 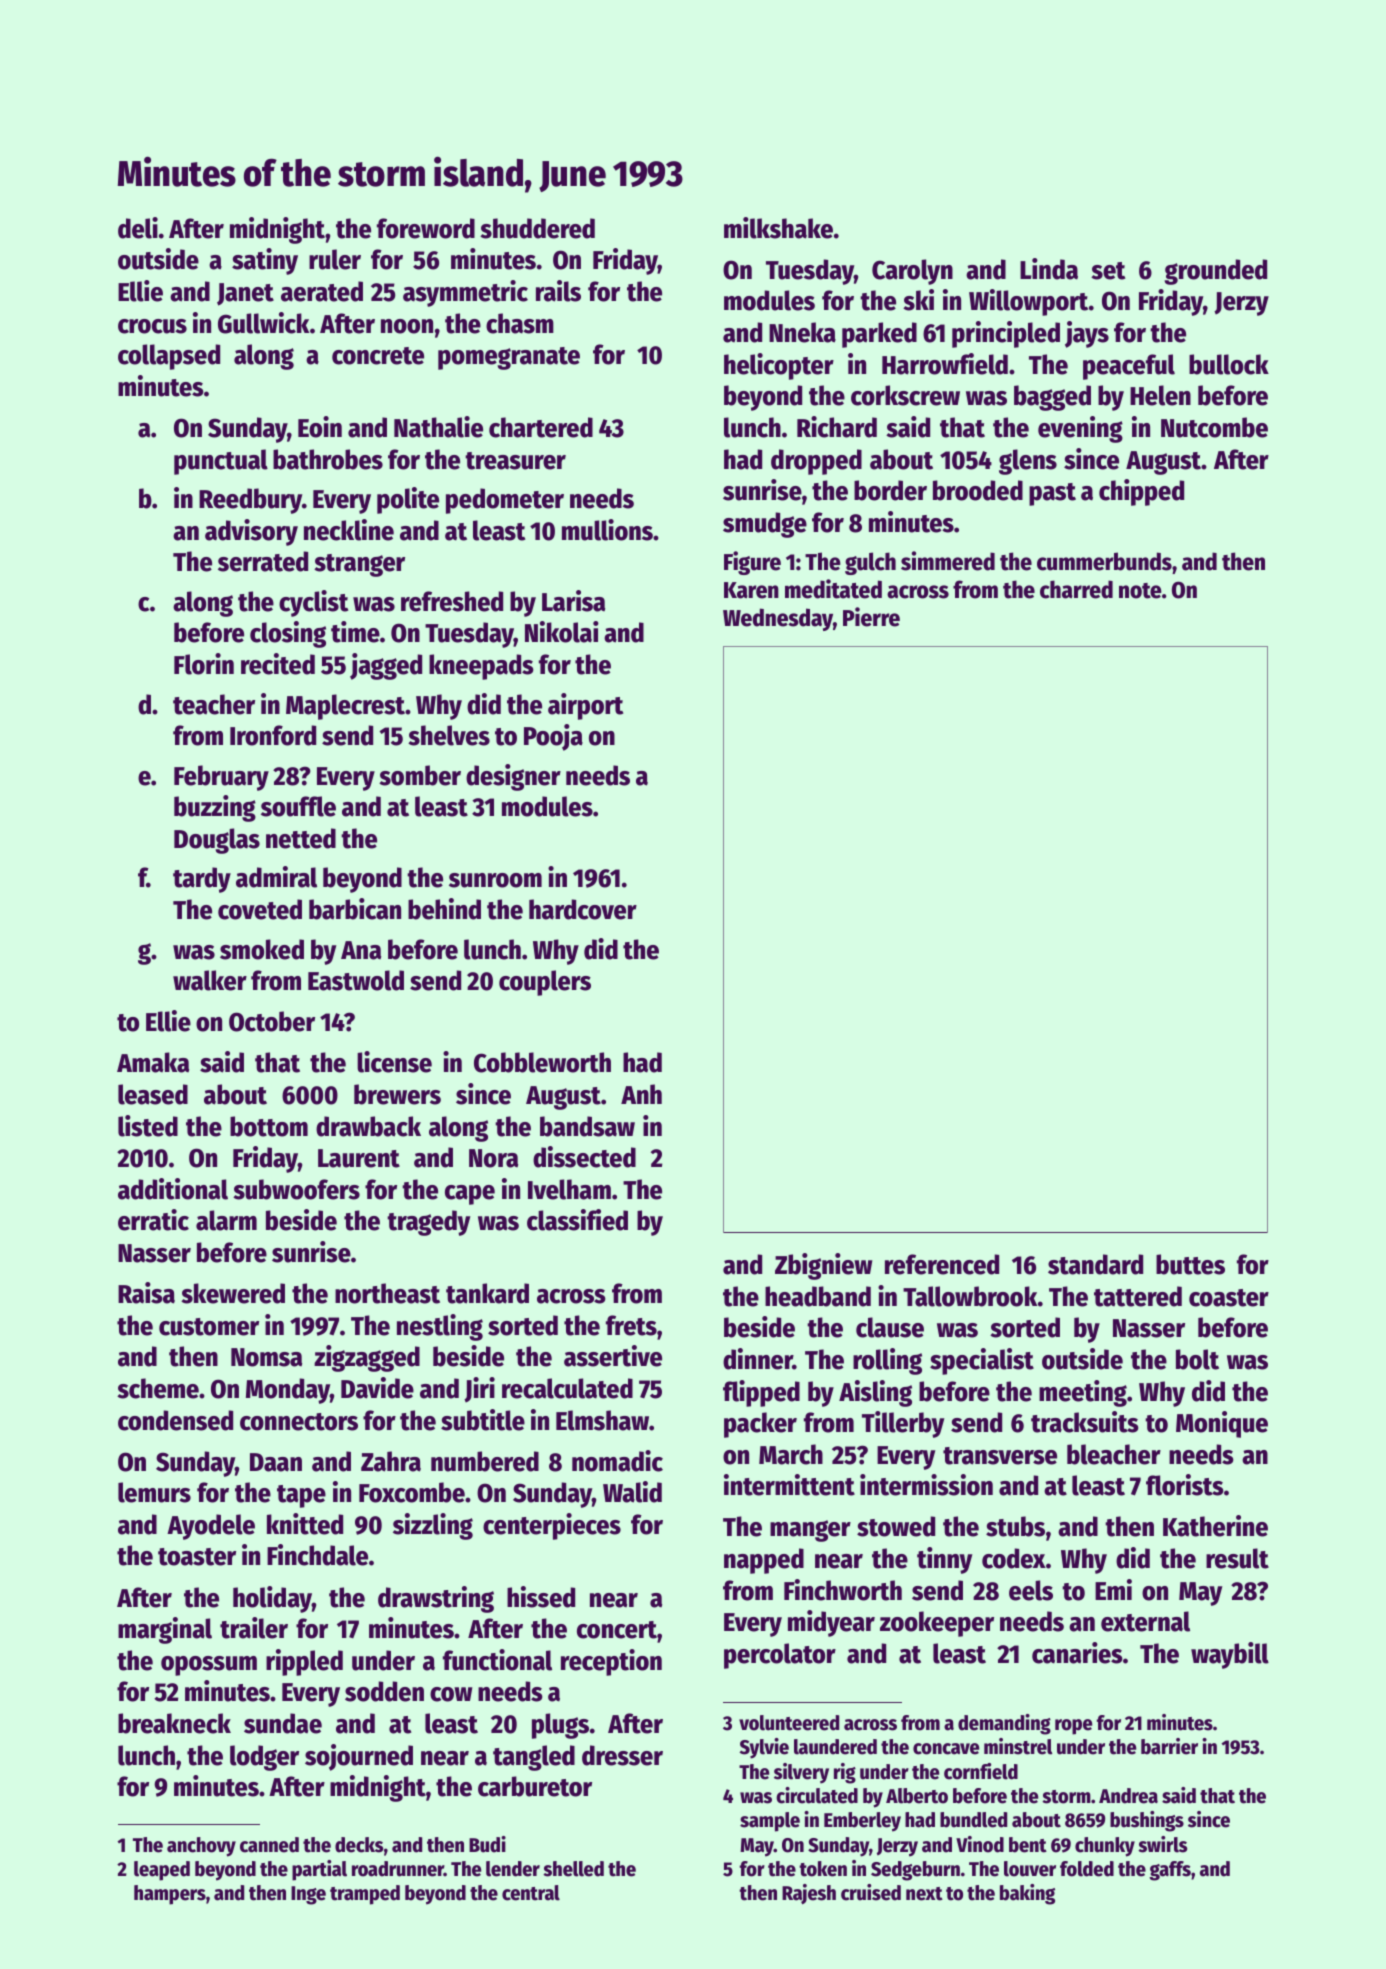 What do you see at coordinates (221, 462) in the image?
I see `punctual` at bounding box center [221, 462].
